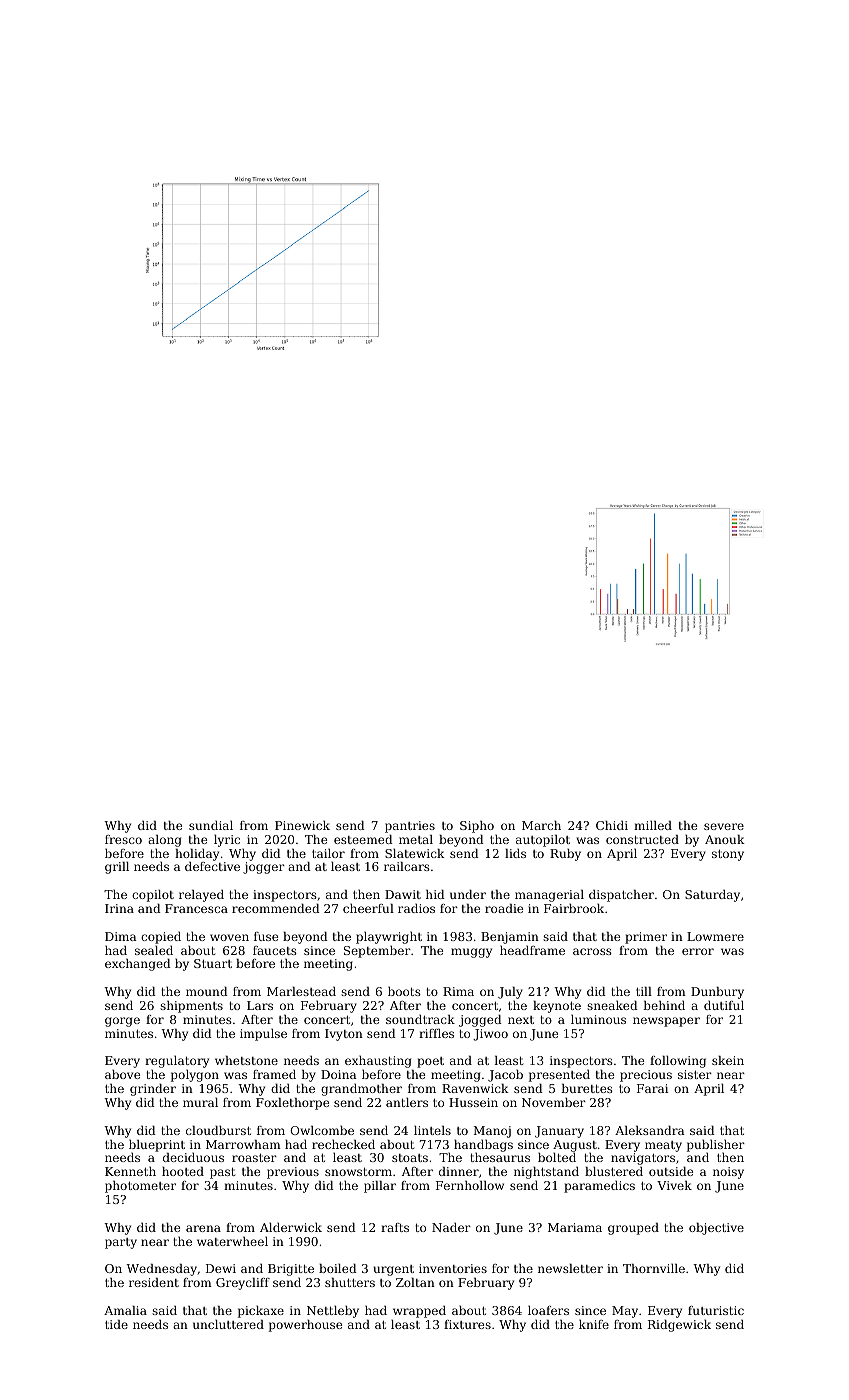 Image resolution: width=849 pixels, height=1400 pixels. What do you see at coordinates (264, 868) in the document?
I see `jogger` at bounding box center [264, 868].
